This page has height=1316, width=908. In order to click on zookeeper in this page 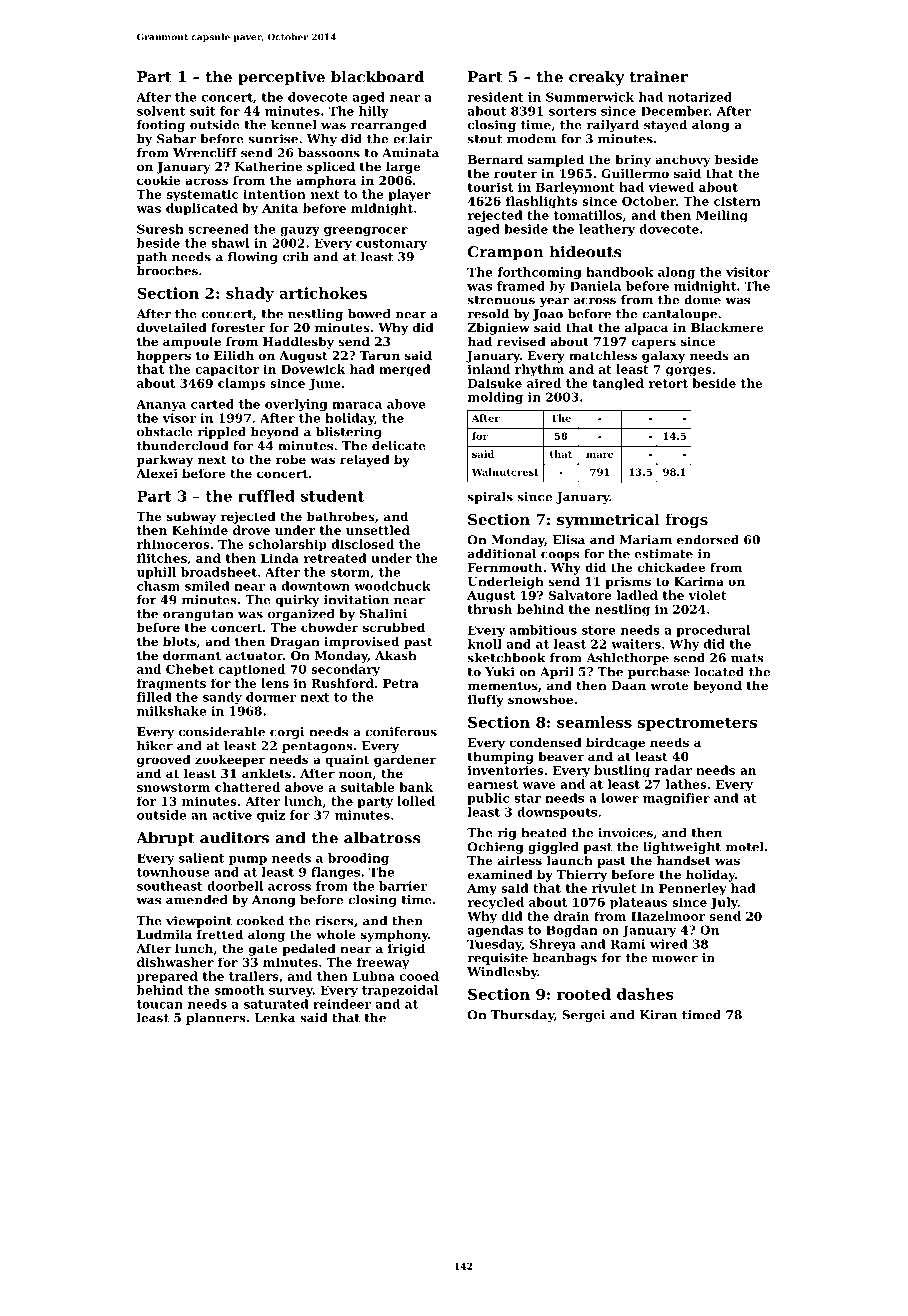, I will do `click(230, 760)`.
